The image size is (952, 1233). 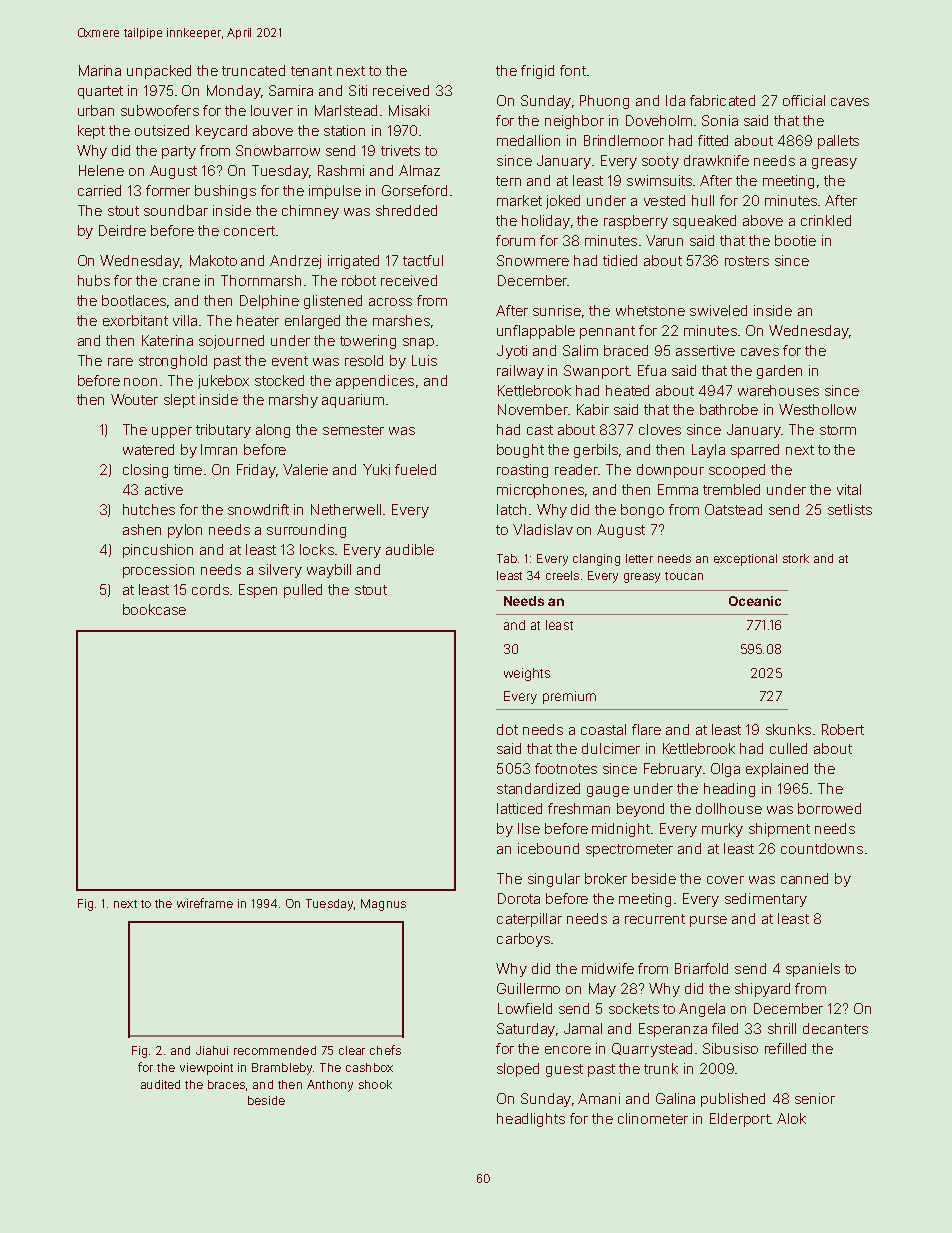 I want to click on official, so click(x=804, y=100).
